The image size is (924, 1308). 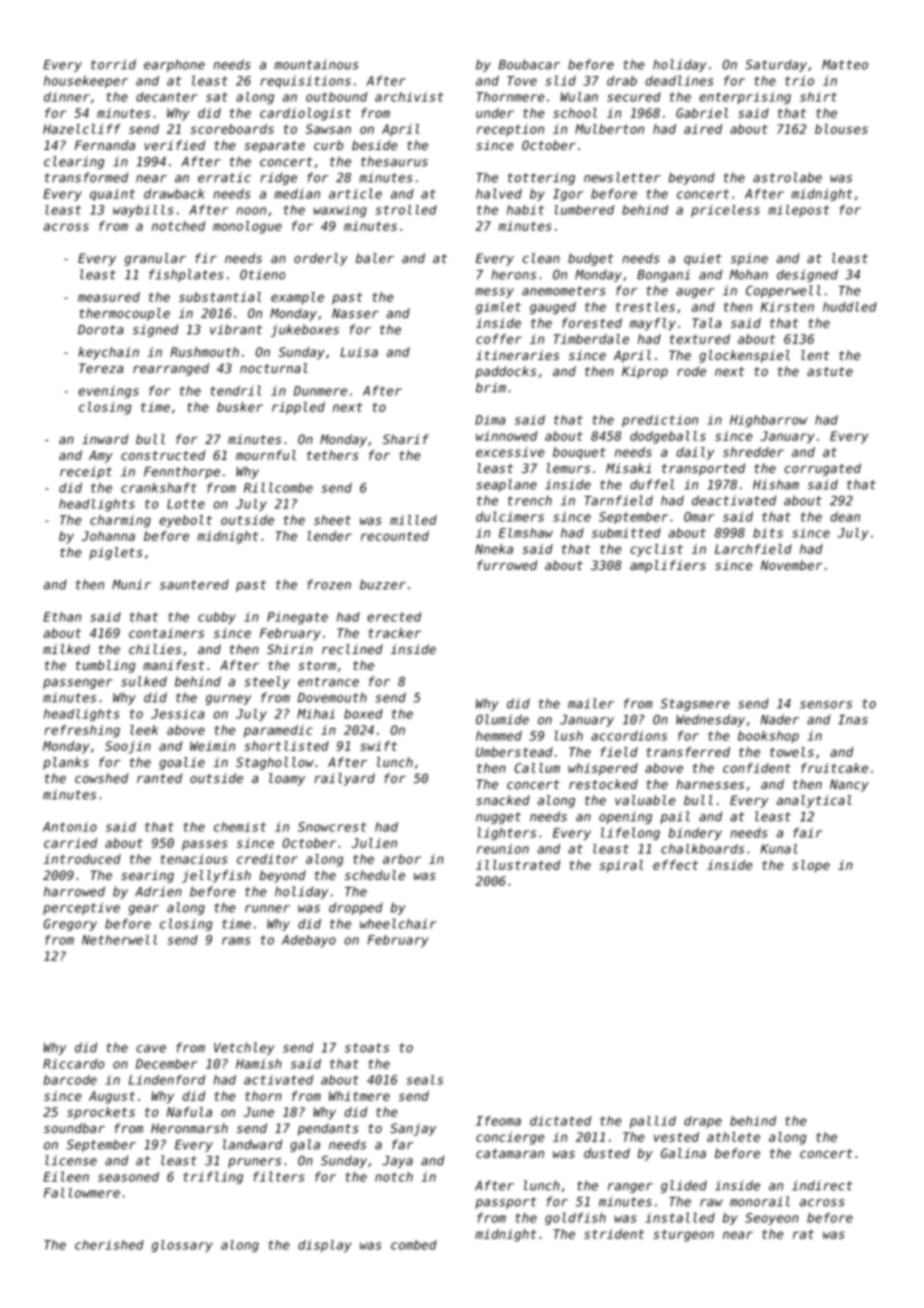 I want to click on tumbling, so click(x=105, y=666).
